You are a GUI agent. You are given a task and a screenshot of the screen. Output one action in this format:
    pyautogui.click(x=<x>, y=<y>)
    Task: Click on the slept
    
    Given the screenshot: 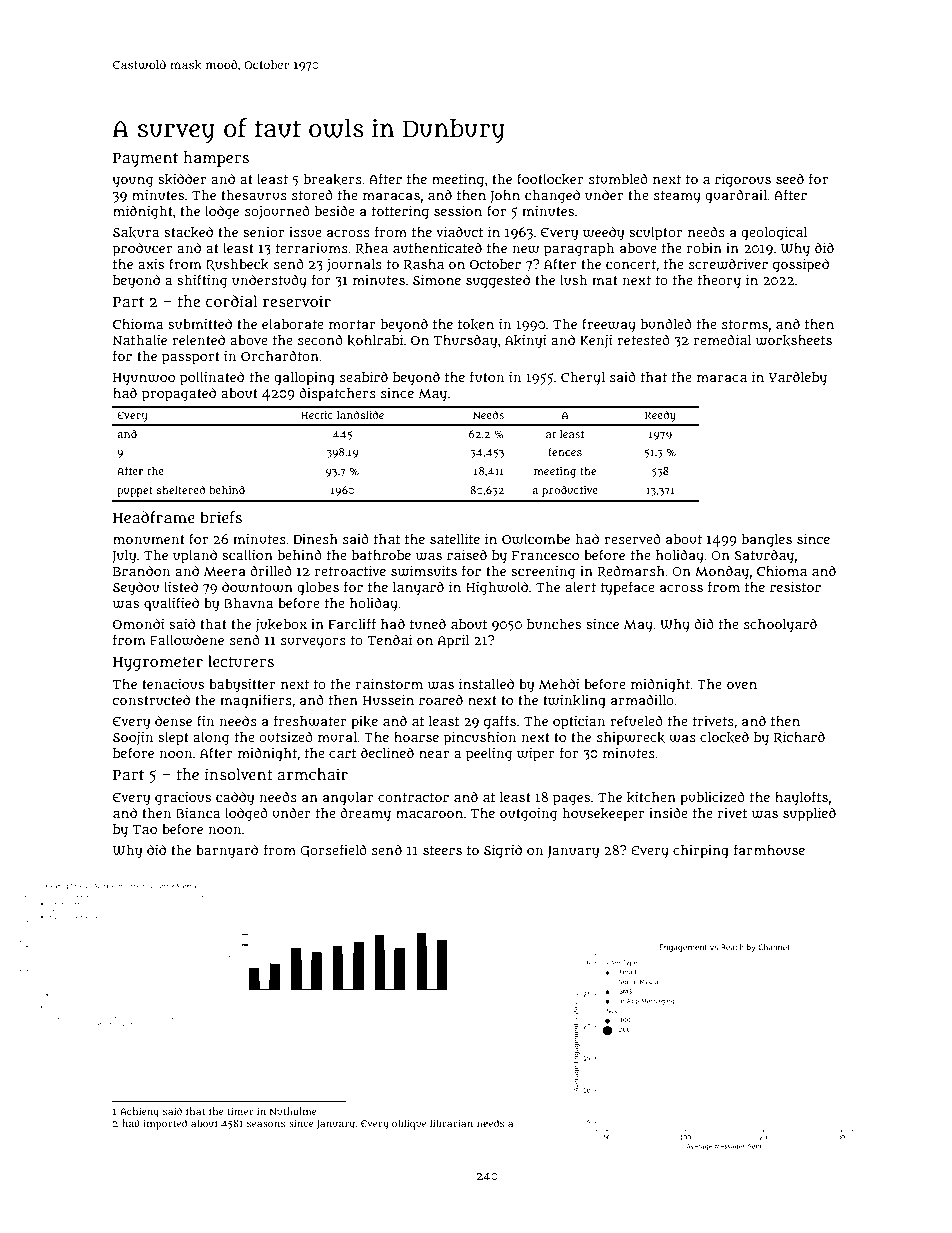 What is the action you would take?
    pyautogui.click(x=173, y=739)
